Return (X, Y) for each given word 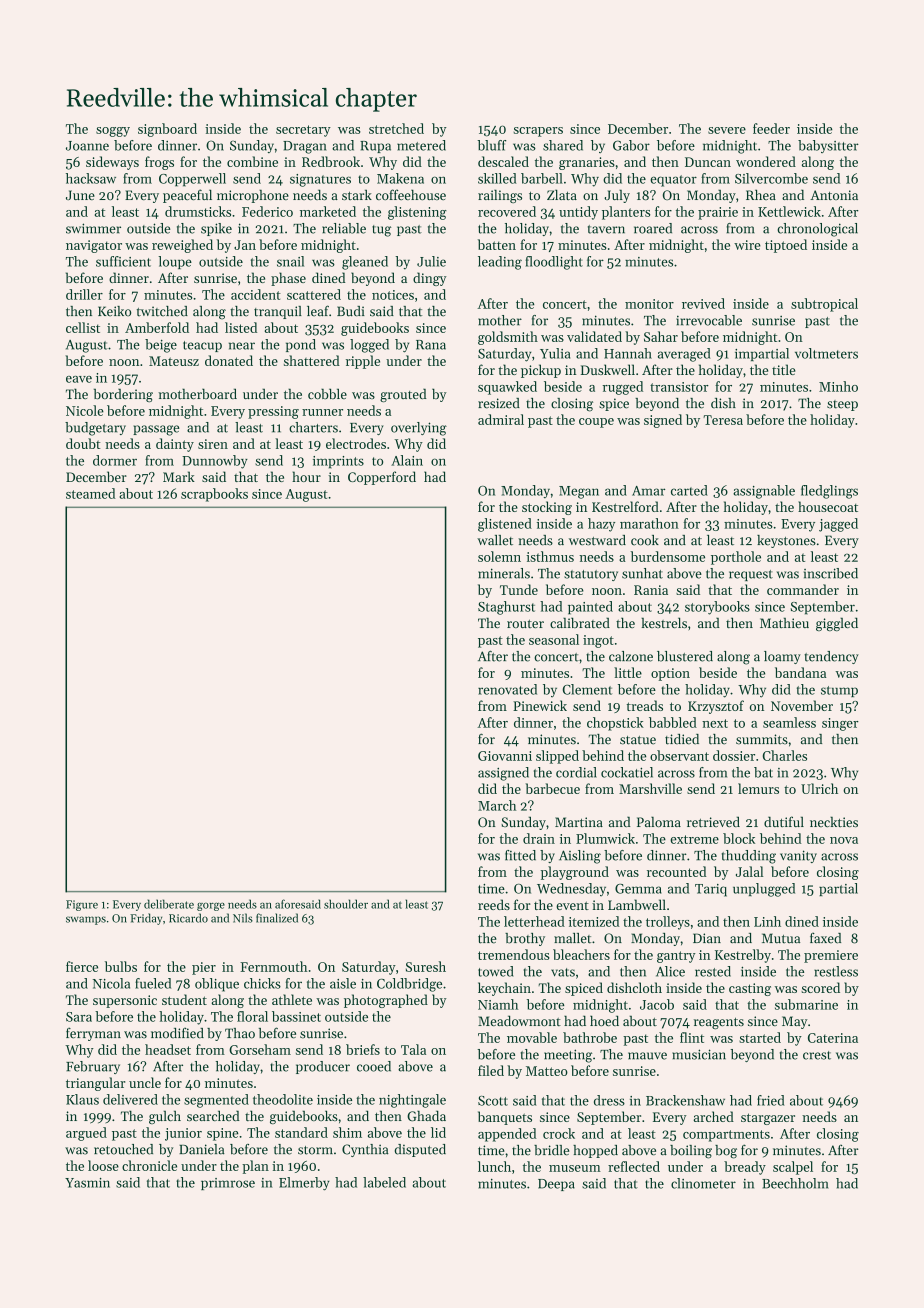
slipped (557, 757)
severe (727, 130)
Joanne (87, 146)
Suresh (426, 966)
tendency (831, 657)
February (93, 1067)
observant (679, 755)
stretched (396, 128)
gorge (211, 906)
